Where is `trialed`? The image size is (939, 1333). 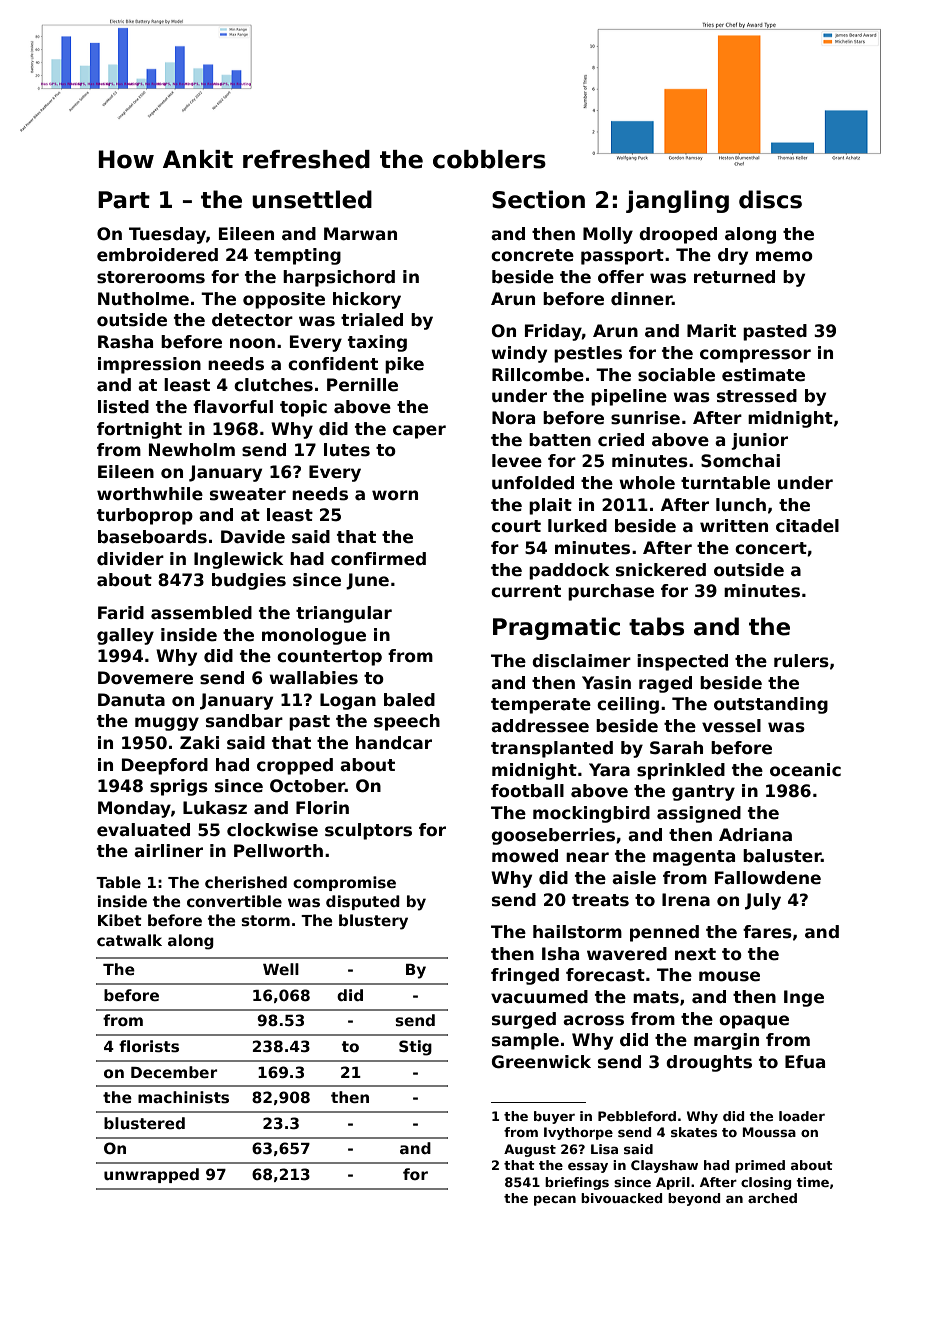 trialed is located at coordinates (372, 320).
